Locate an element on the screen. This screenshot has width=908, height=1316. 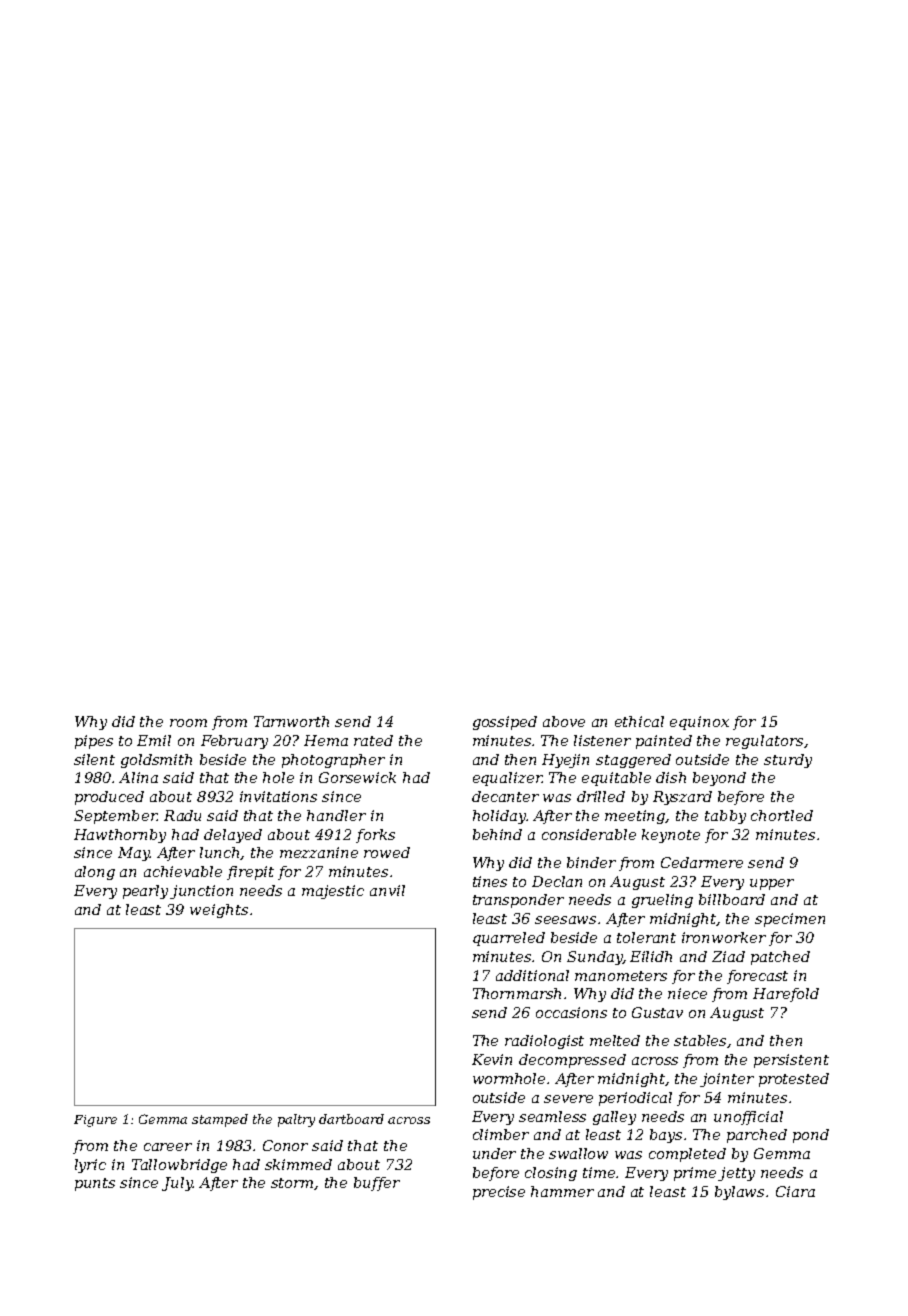
room is located at coordinates (188, 723).
